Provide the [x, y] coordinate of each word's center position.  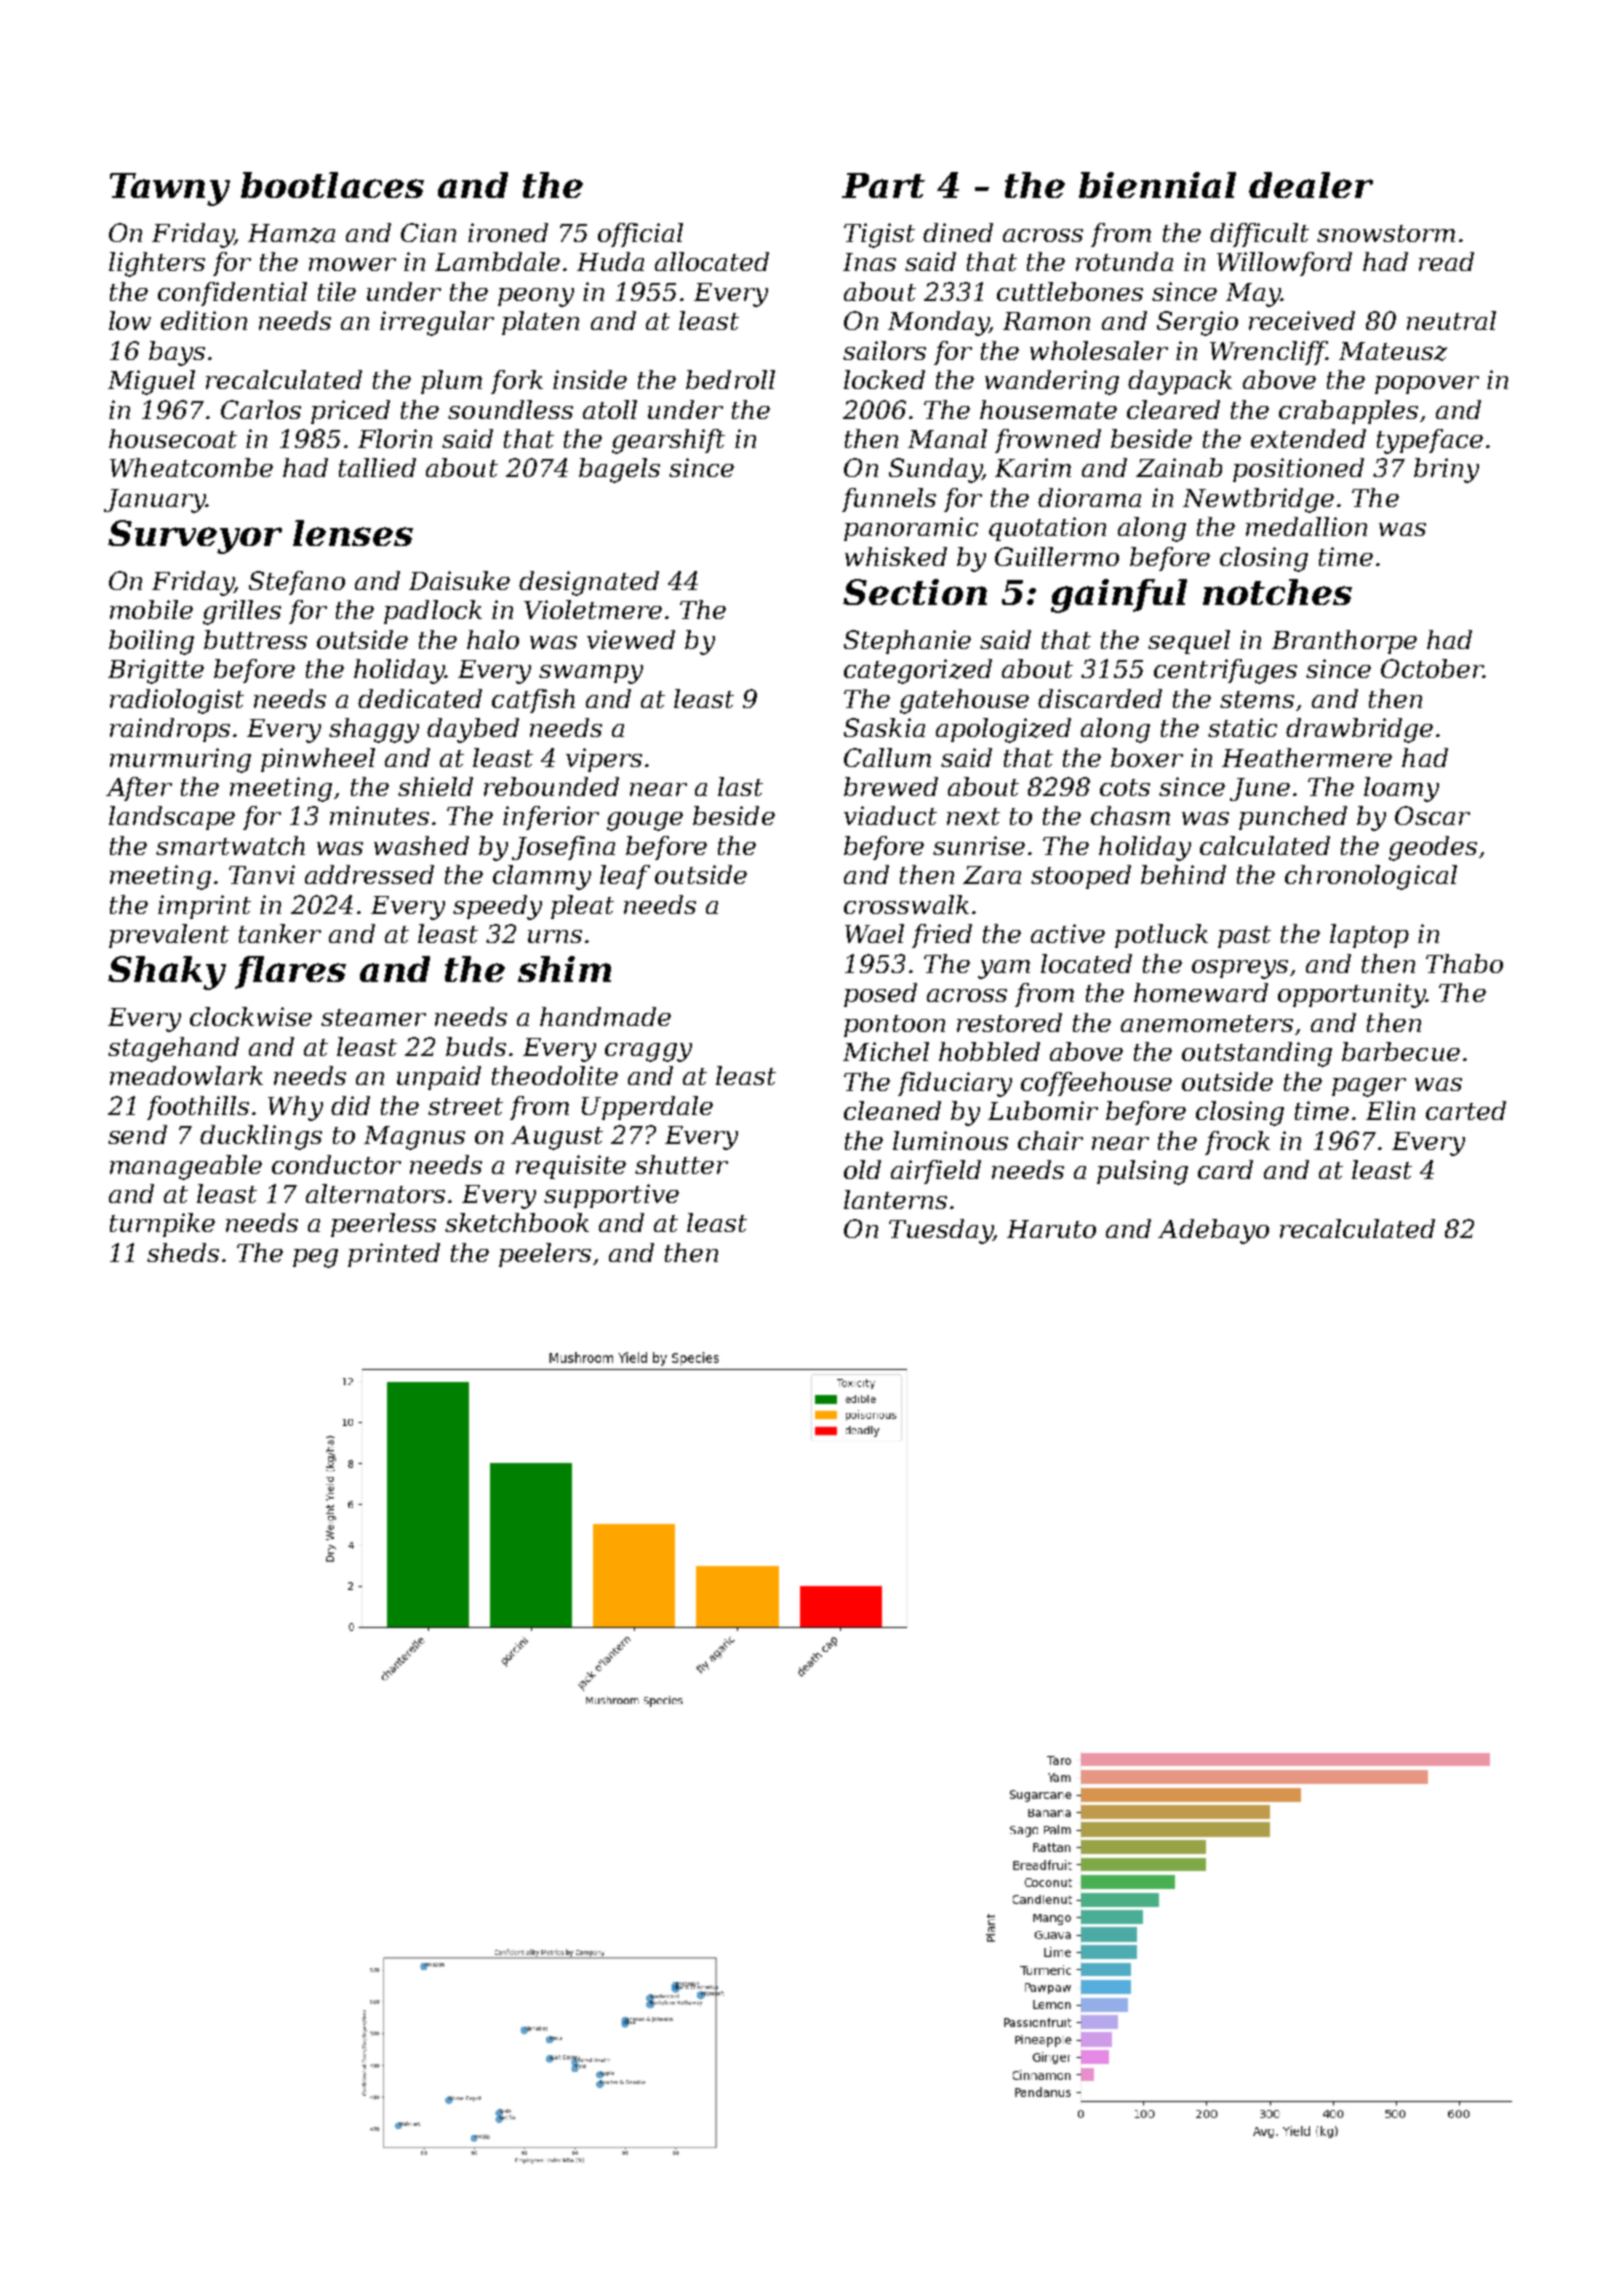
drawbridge [1359, 730]
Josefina [563, 848]
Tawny [170, 189]
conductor [336, 1164]
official [640, 235]
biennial [1157, 185]
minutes [379, 815]
